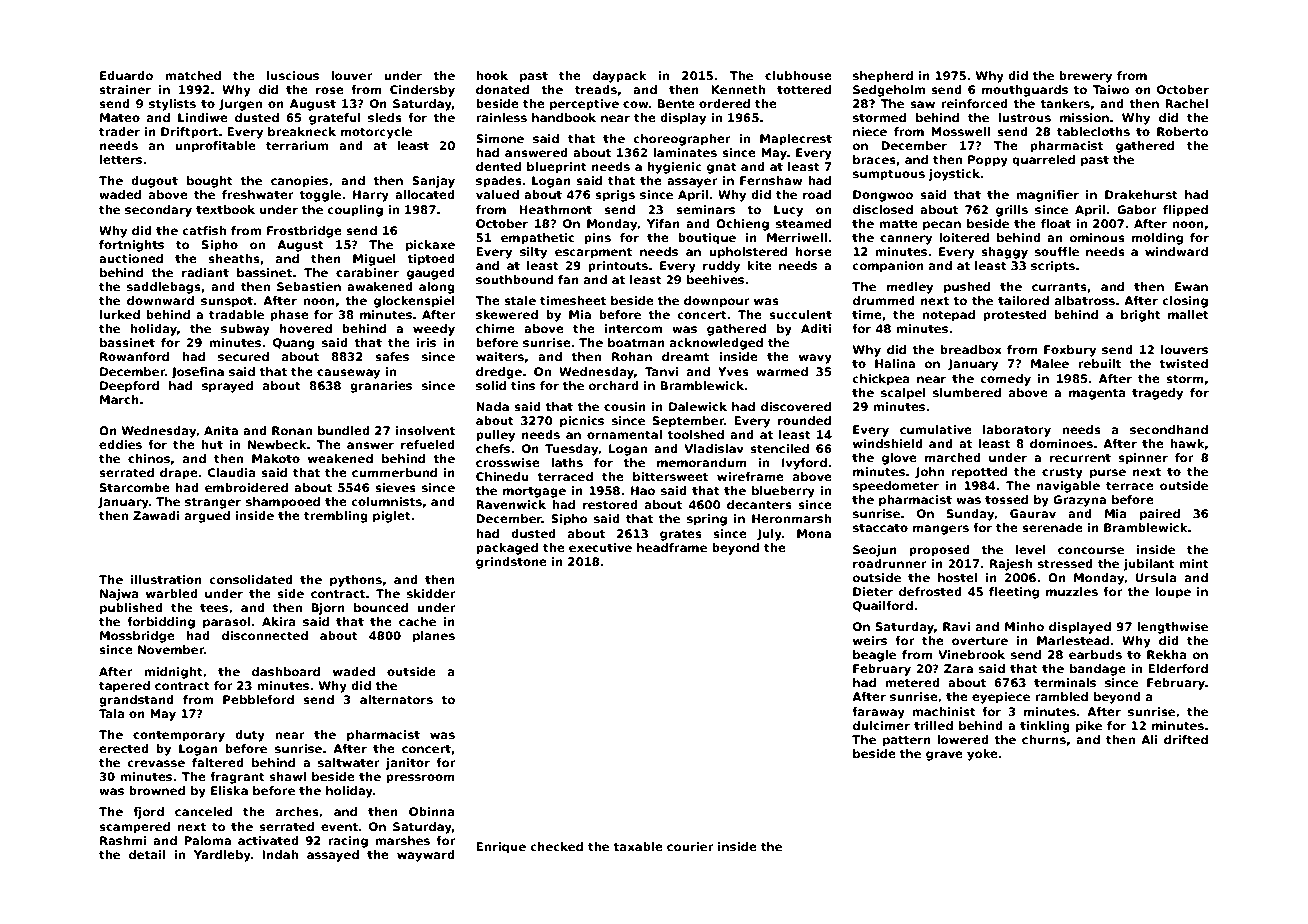 Image resolution: width=1308 pixels, height=924 pixels. Describe the element at coordinates (333, 856) in the page. I see `assayed` at that location.
